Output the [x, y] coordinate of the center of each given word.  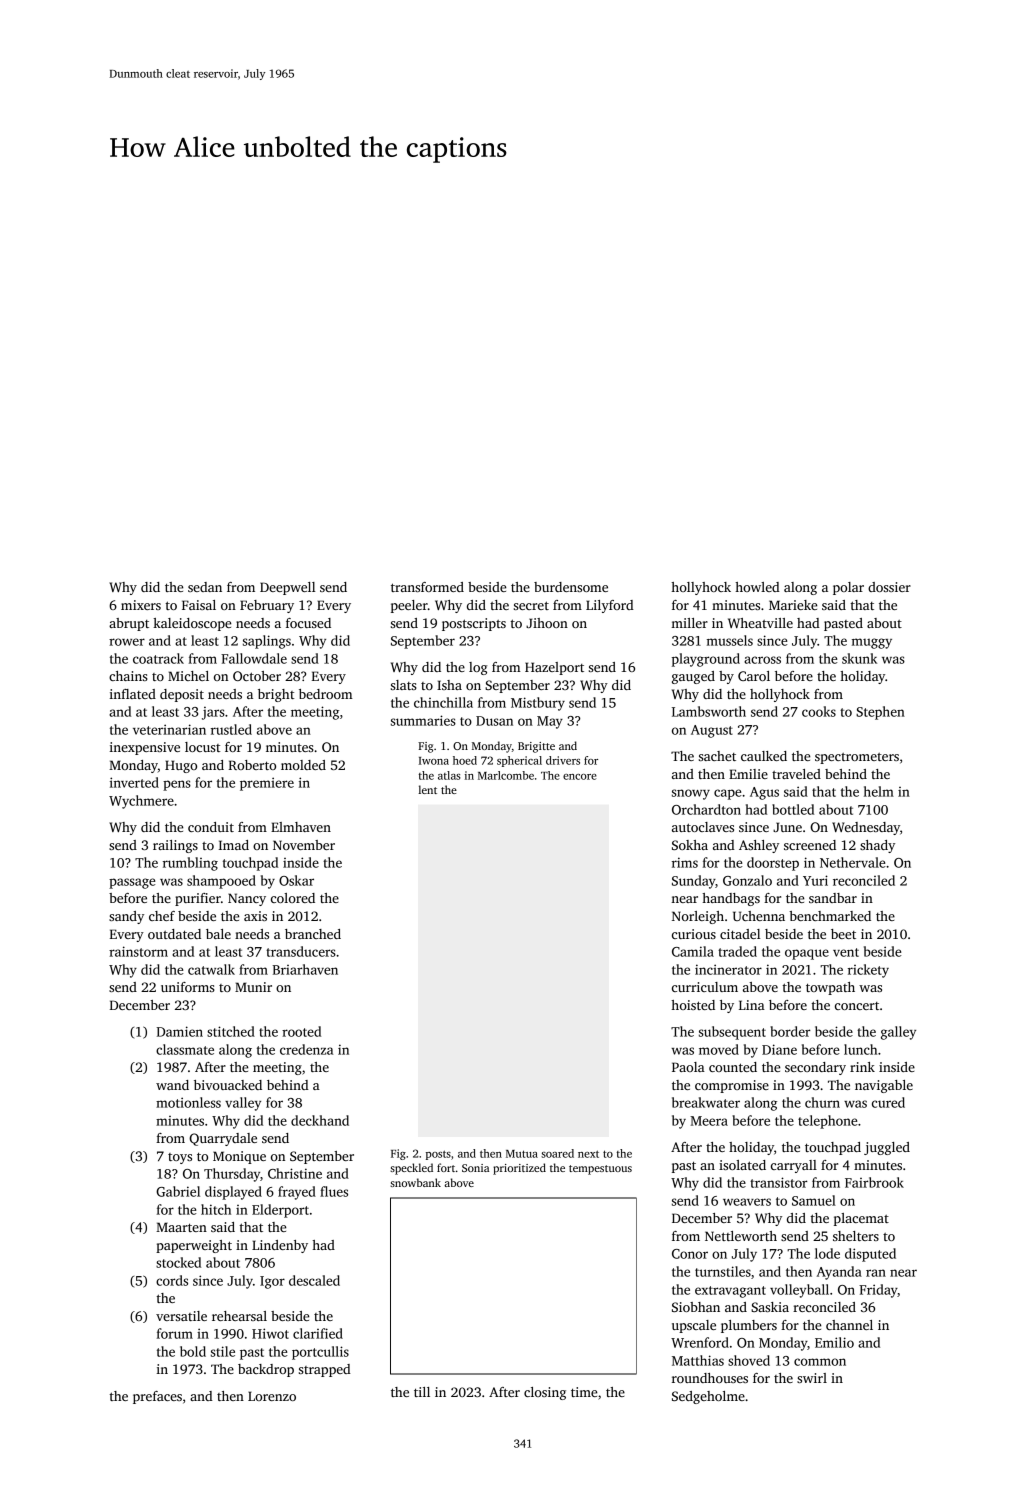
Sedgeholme [708, 1397]
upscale [694, 1326]
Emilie [748, 774]
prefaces [157, 1397]
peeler [409, 606]
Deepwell [288, 588]
